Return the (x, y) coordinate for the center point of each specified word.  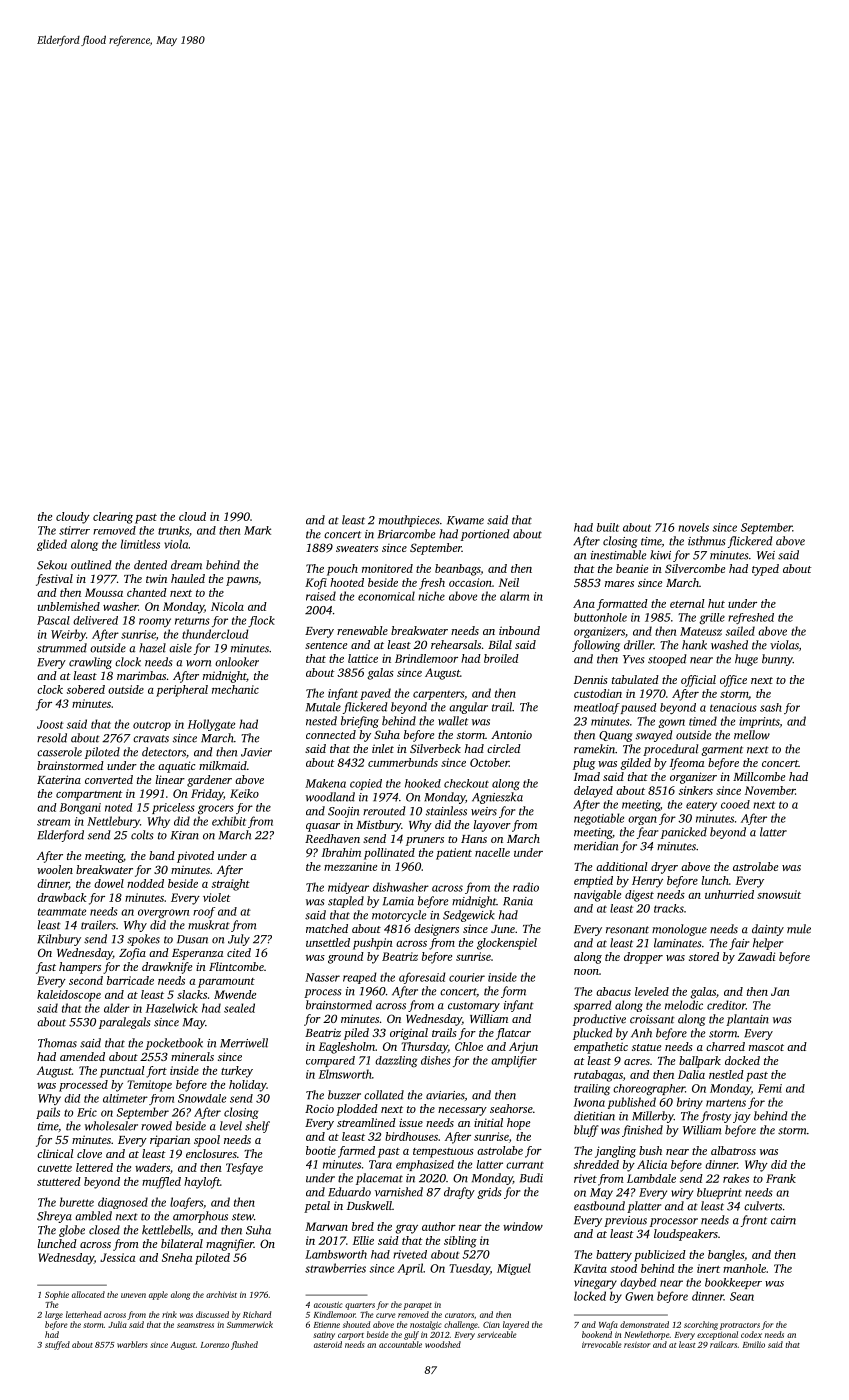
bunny (777, 660)
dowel (109, 883)
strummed (62, 648)
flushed (244, 1345)
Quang (616, 736)
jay (742, 1117)
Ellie (363, 1240)
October (489, 762)
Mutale (323, 707)
